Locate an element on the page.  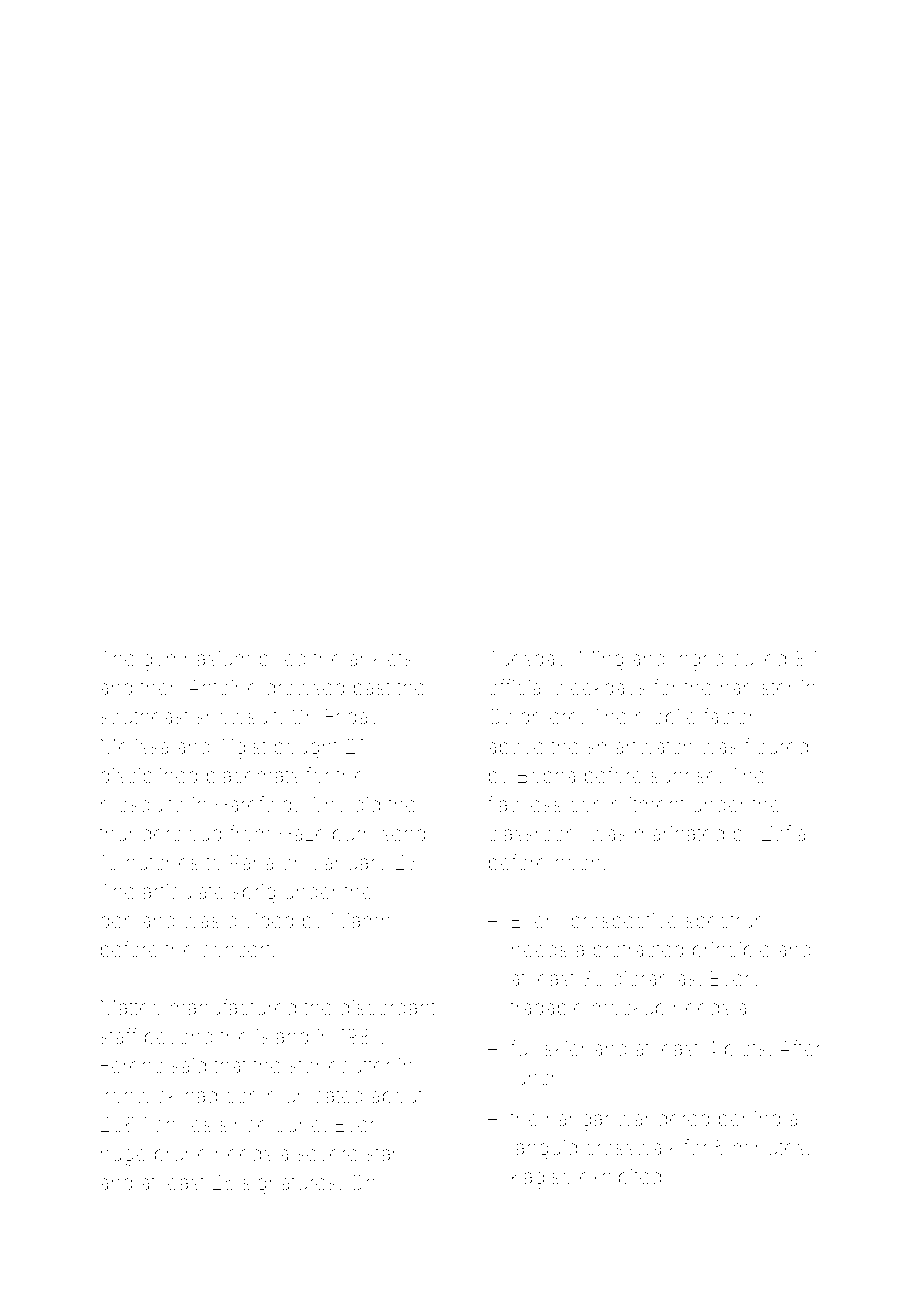
Ming is located at coordinates (601, 661).
